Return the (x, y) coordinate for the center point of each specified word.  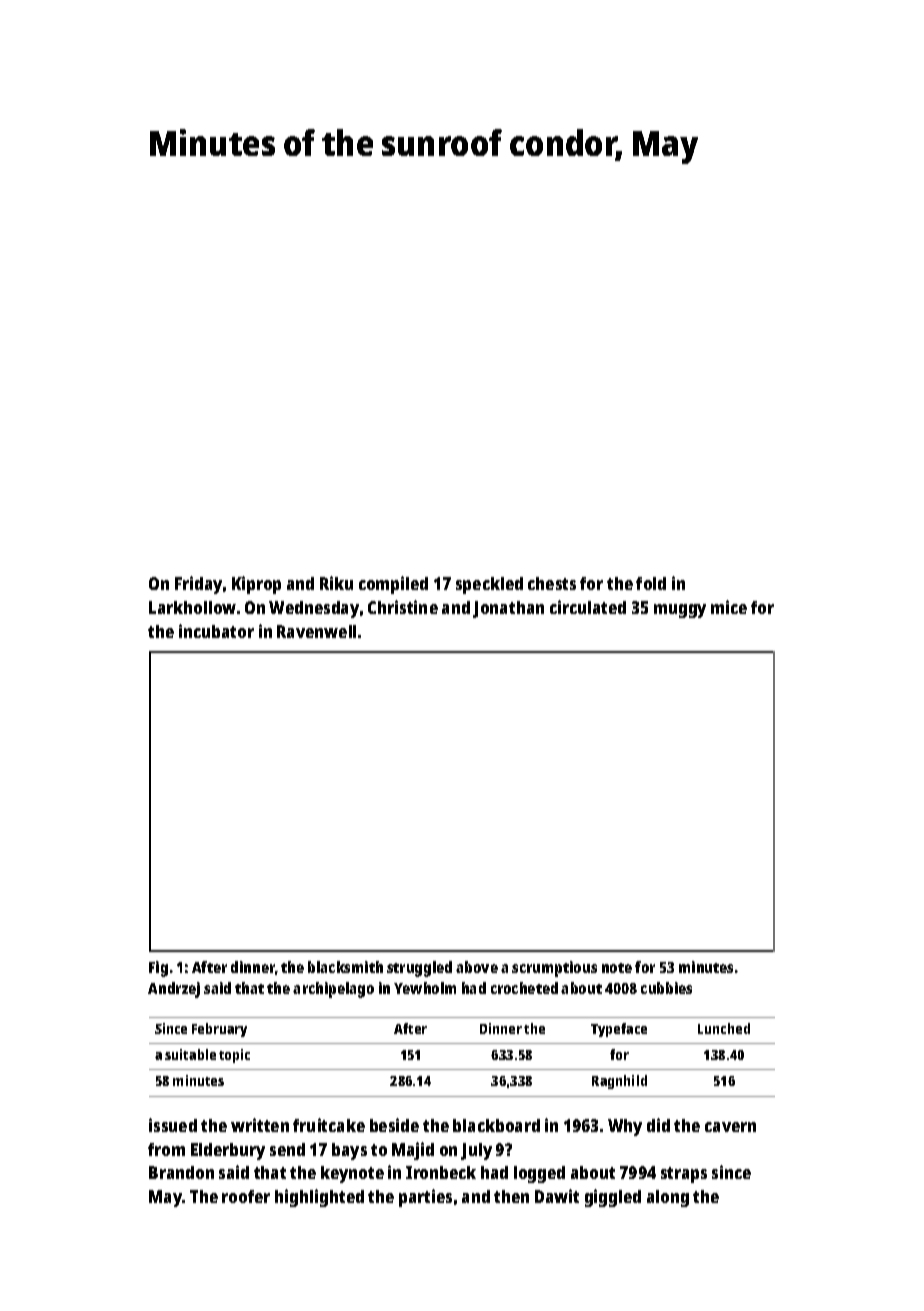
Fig (158, 969)
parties (425, 1198)
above (477, 967)
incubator (216, 631)
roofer (246, 1196)
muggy (680, 611)
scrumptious (554, 969)
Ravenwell (316, 631)
